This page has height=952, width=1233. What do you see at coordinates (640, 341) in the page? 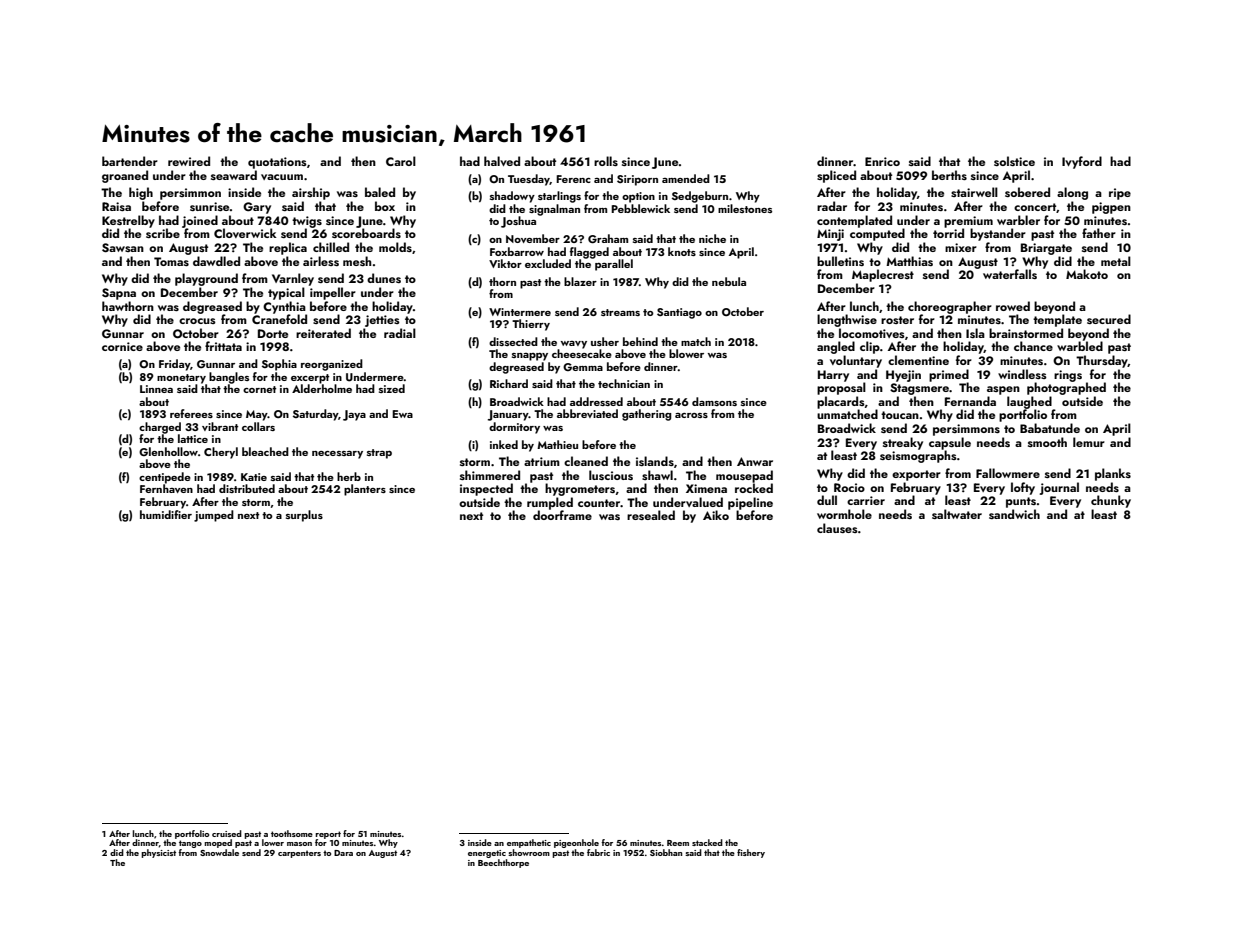
I see `behind` at bounding box center [640, 341].
